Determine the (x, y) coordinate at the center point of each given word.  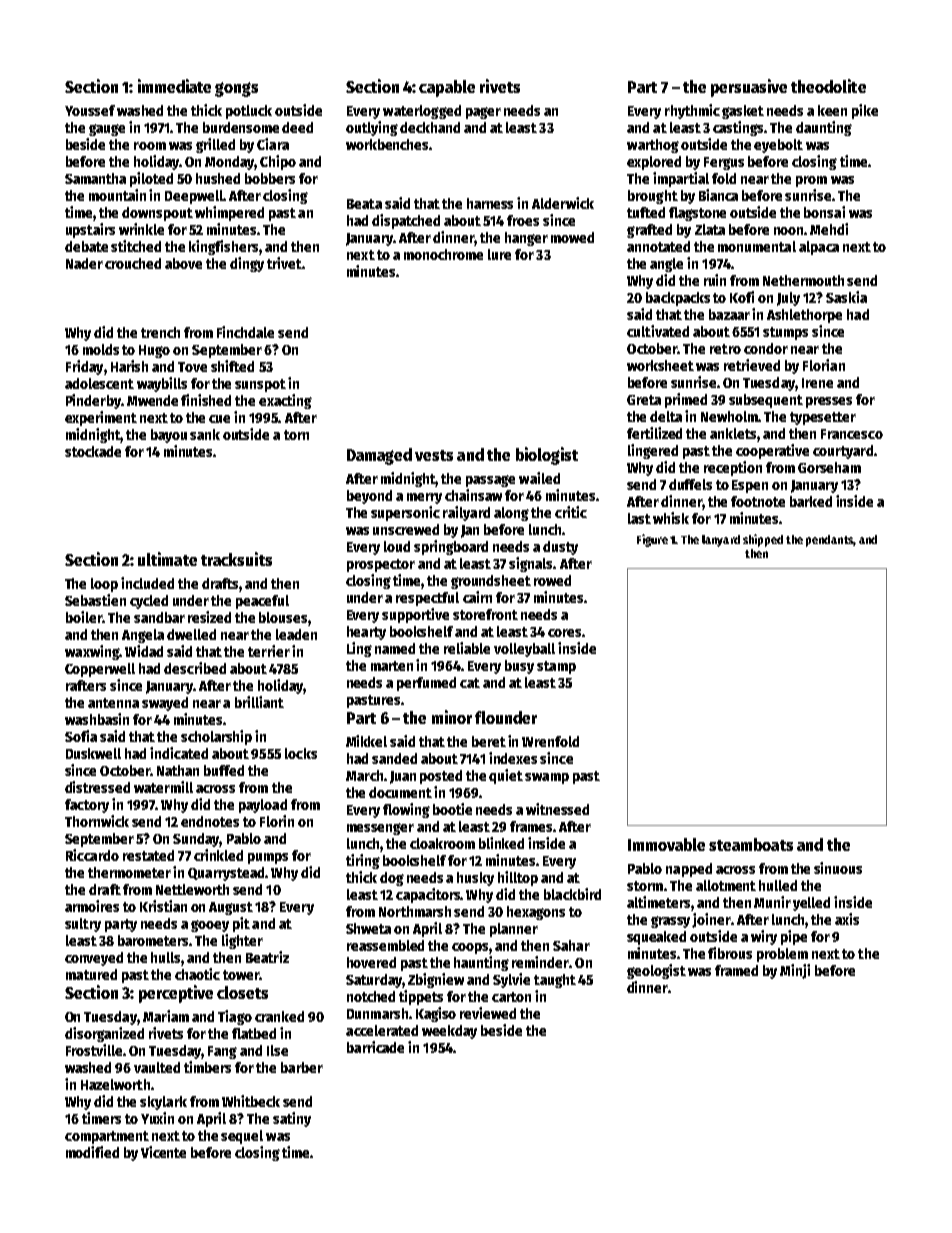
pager (483, 113)
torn (296, 435)
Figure (652, 540)
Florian (824, 365)
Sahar (571, 945)
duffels (690, 484)
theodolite (828, 86)
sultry (83, 925)
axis (847, 919)
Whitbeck (251, 1101)
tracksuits (236, 559)
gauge (107, 130)
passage (490, 481)
